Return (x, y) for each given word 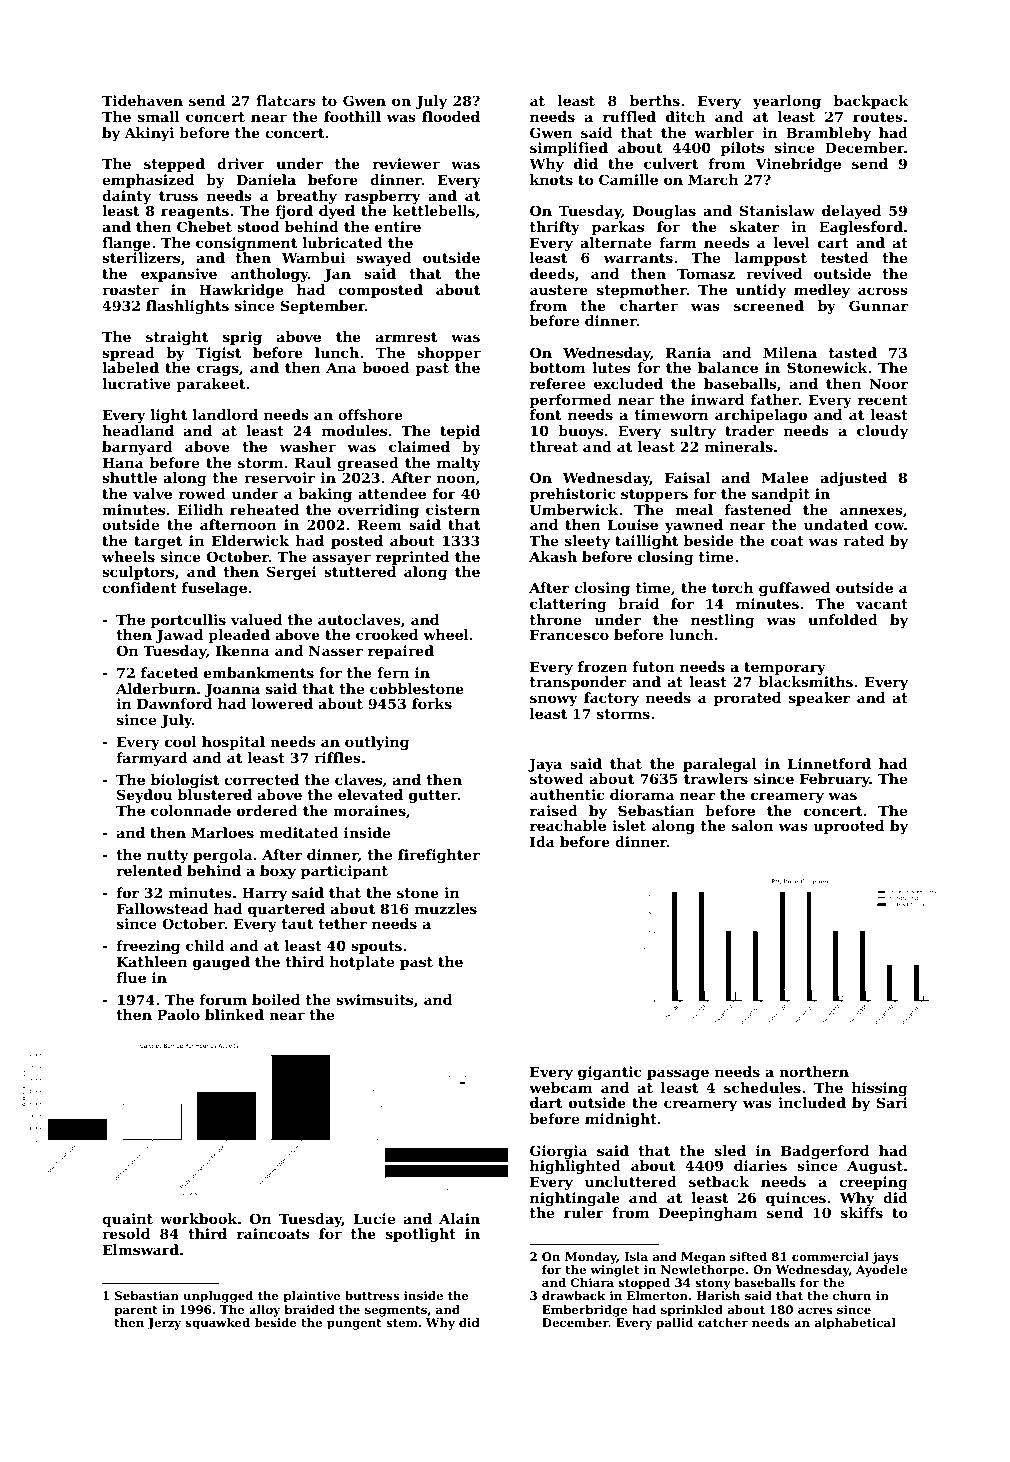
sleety (587, 542)
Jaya (545, 765)
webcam (560, 1087)
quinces (796, 1199)
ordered (267, 810)
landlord (225, 414)
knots (551, 179)
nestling (723, 621)
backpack (871, 102)
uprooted (849, 827)
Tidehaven (142, 100)
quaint (127, 1220)
